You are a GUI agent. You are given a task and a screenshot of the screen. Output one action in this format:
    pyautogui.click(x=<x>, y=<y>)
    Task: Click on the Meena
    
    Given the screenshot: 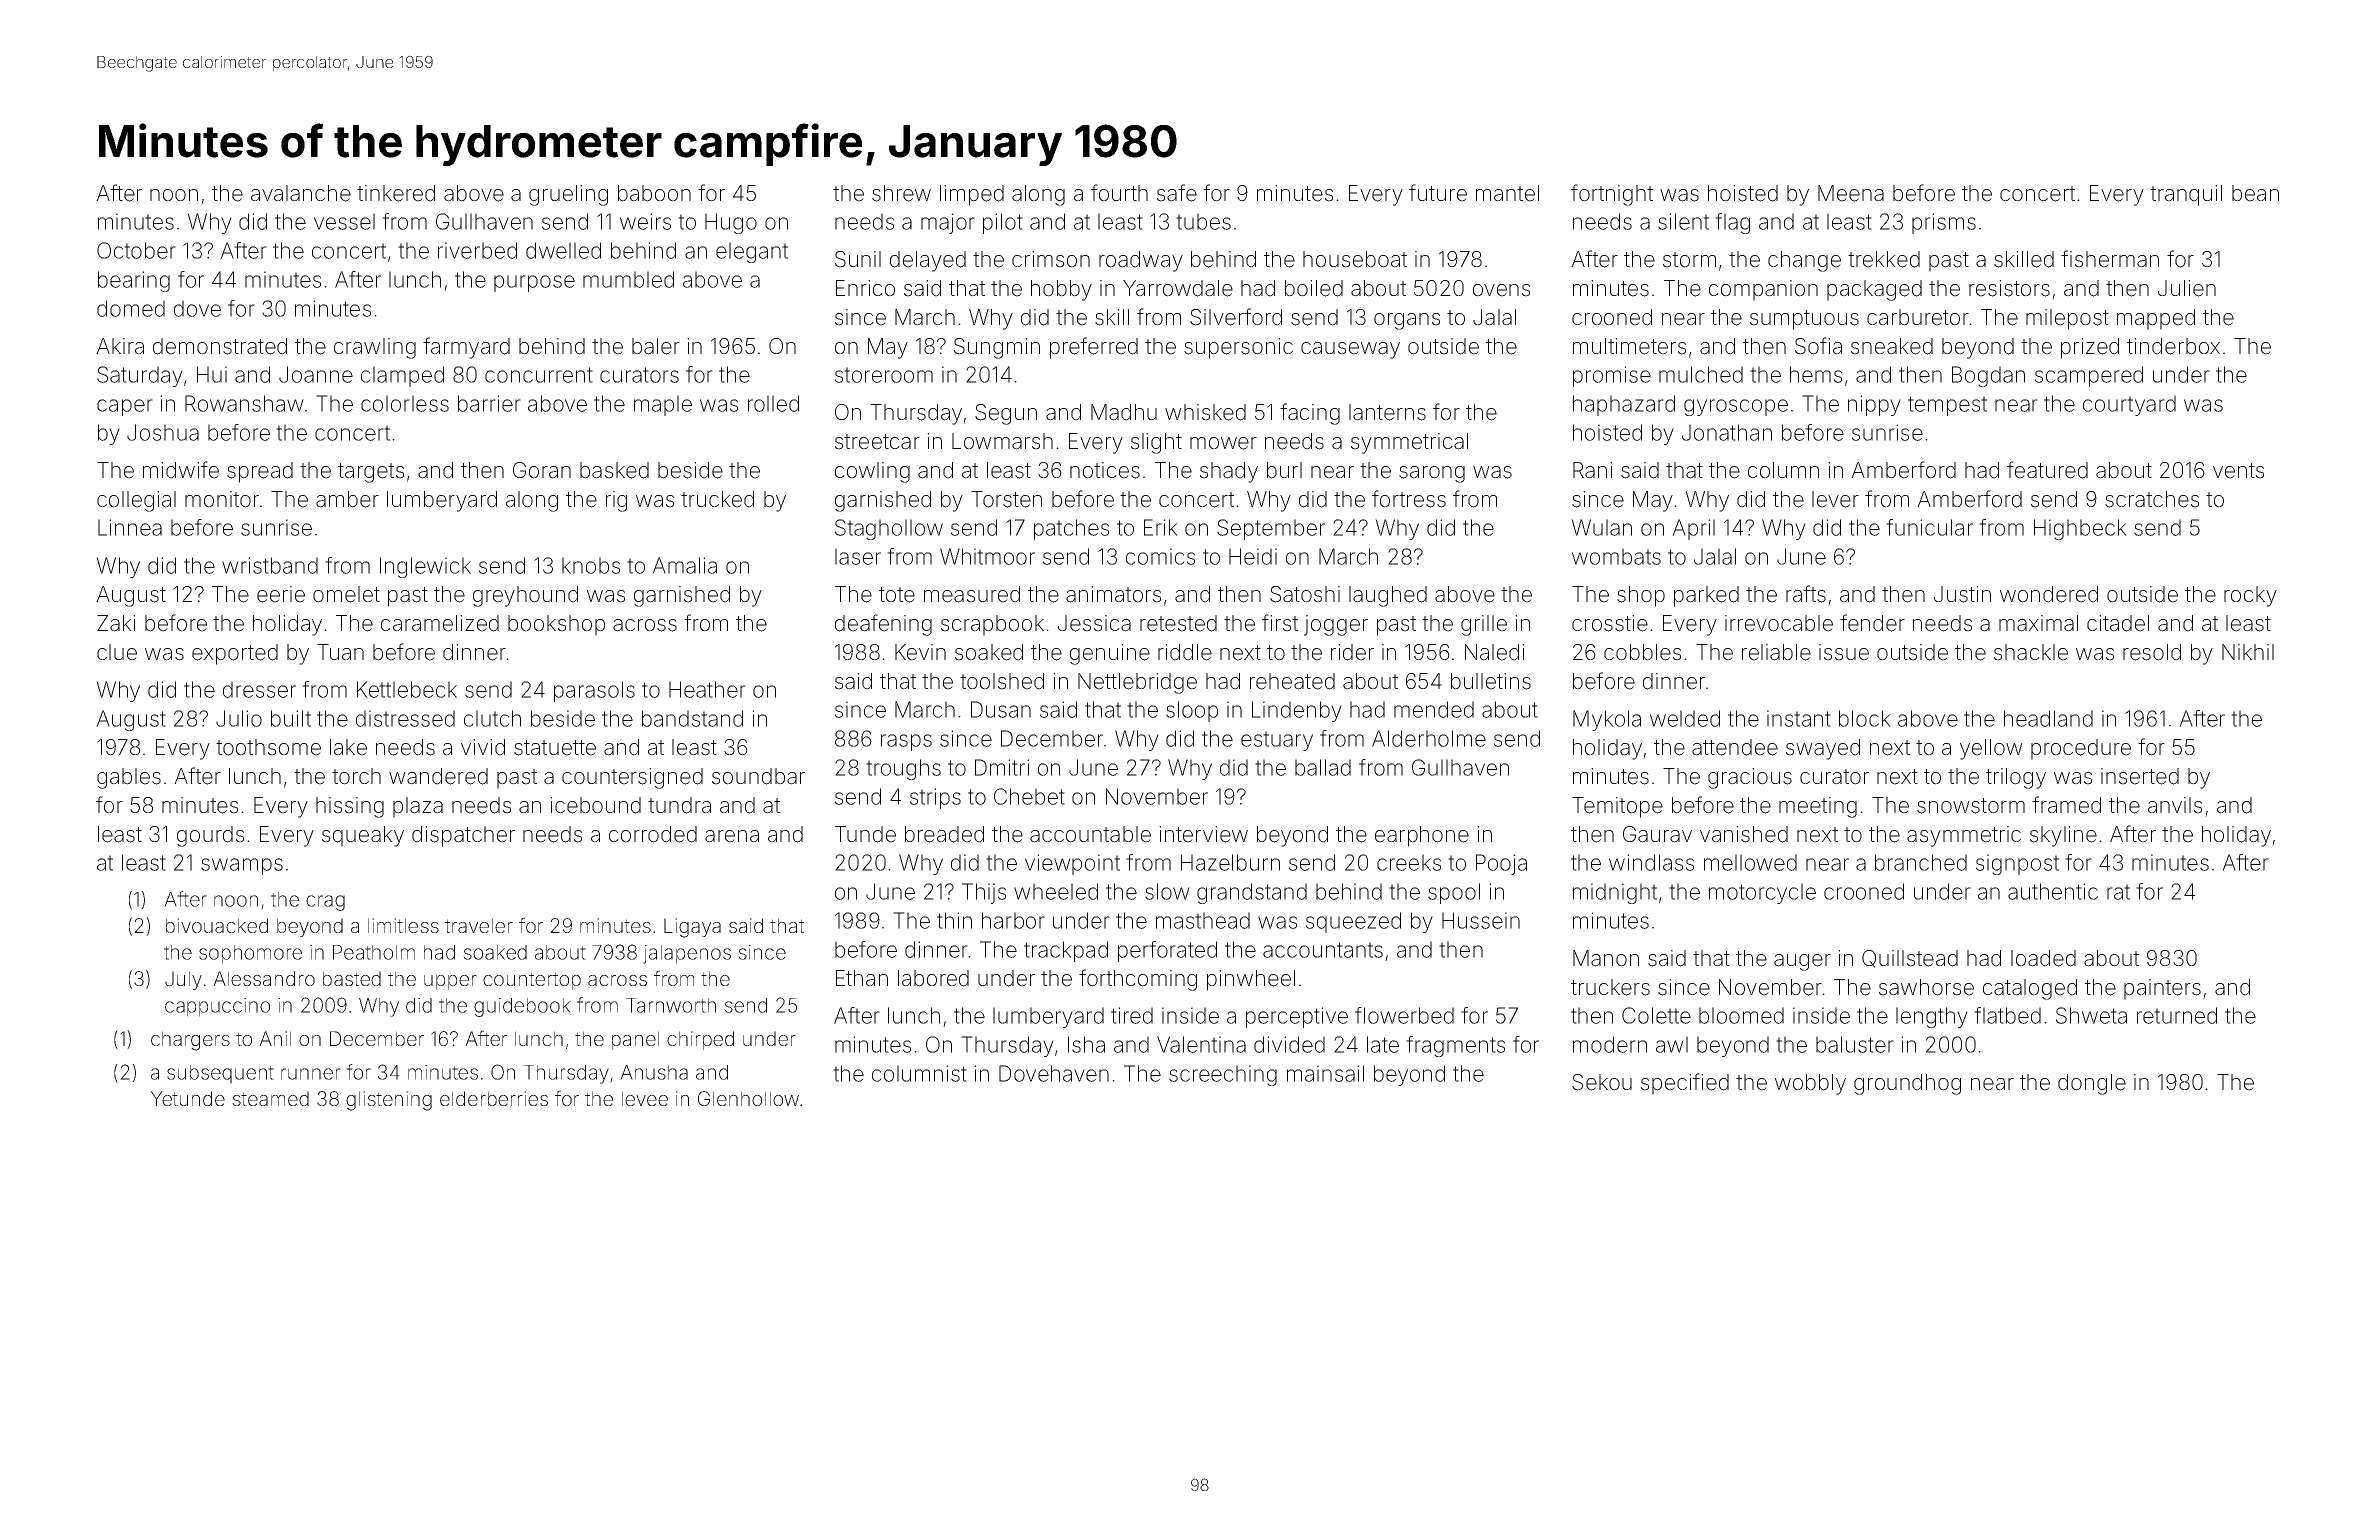 What is the action you would take?
    pyautogui.click(x=1851, y=193)
